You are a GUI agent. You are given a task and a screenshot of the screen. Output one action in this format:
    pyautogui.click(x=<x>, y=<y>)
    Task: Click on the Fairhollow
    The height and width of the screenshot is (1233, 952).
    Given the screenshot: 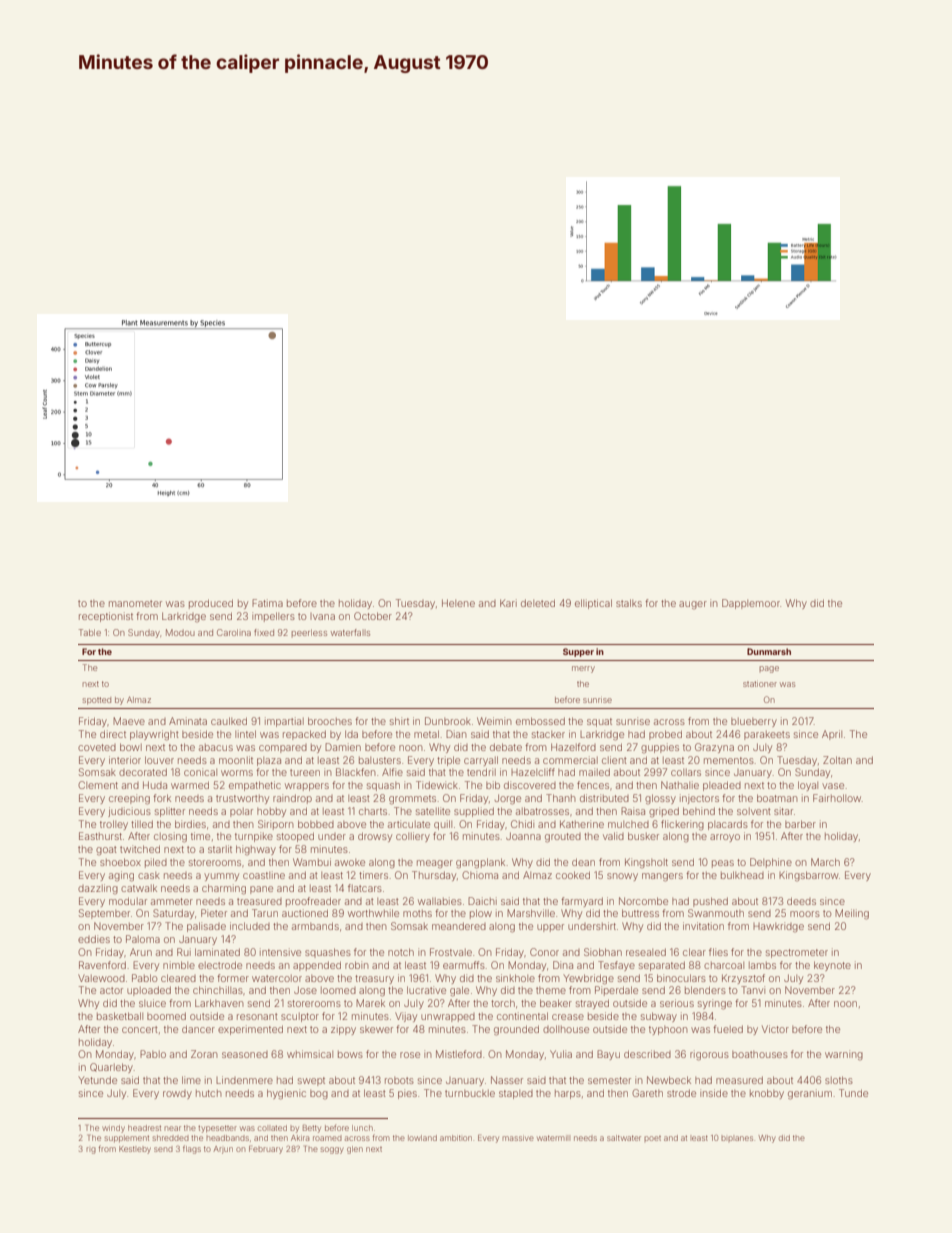 What is the action you would take?
    pyautogui.click(x=837, y=798)
